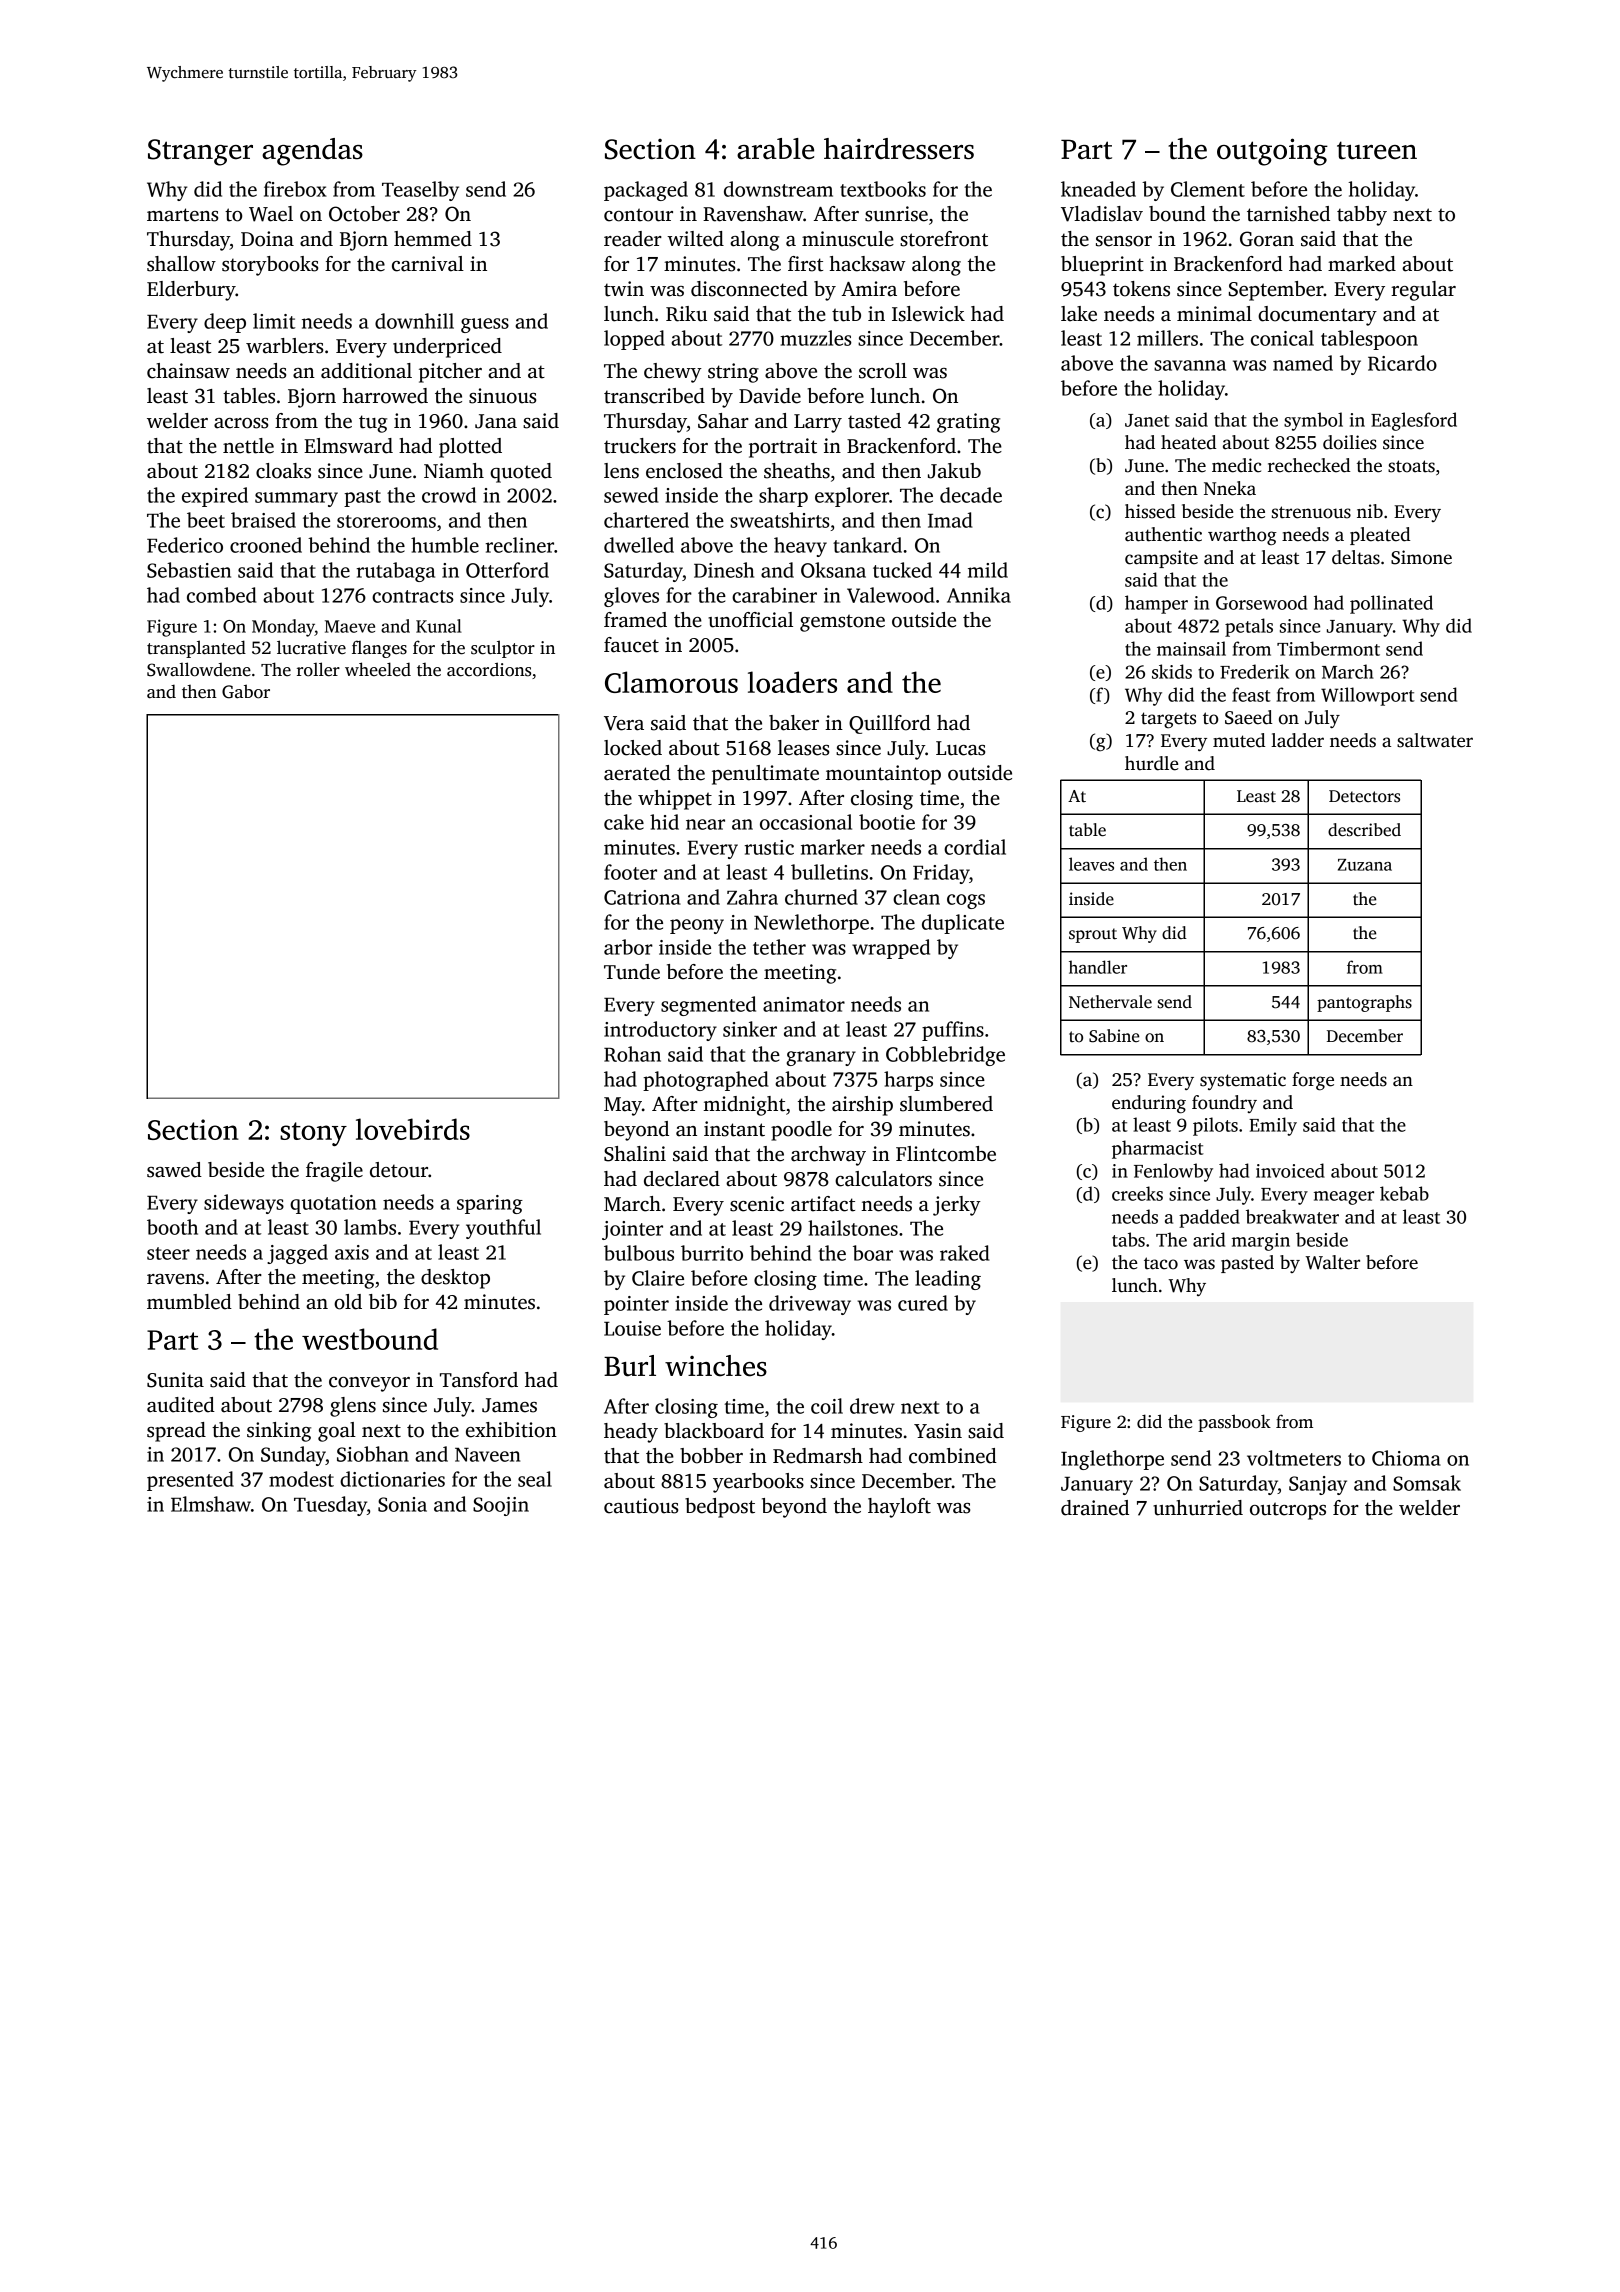  Describe the element at coordinates (1362, 264) in the document. I see `marked` at that location.
